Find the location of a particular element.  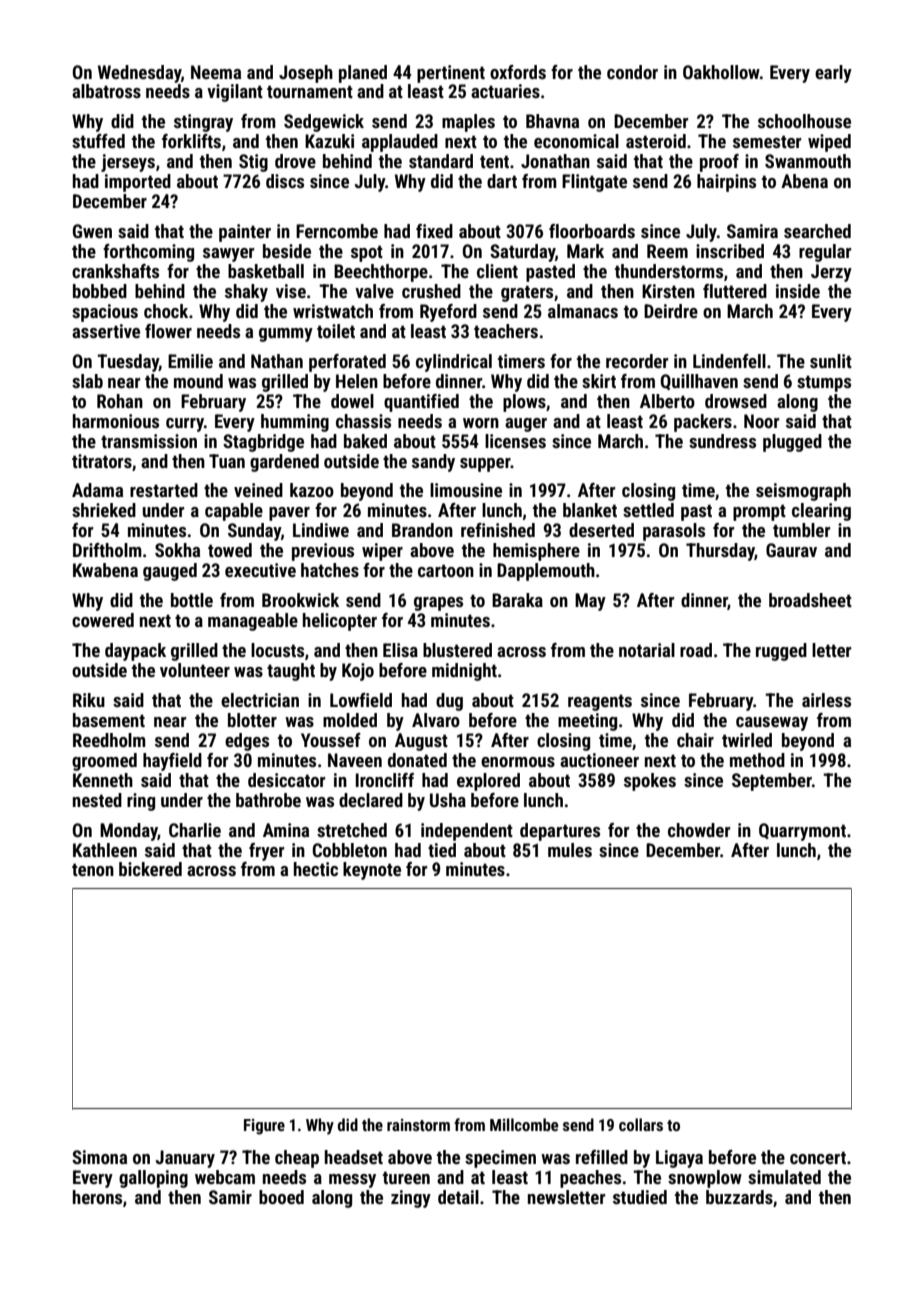

herons is located at coordinates (97, 1197).
